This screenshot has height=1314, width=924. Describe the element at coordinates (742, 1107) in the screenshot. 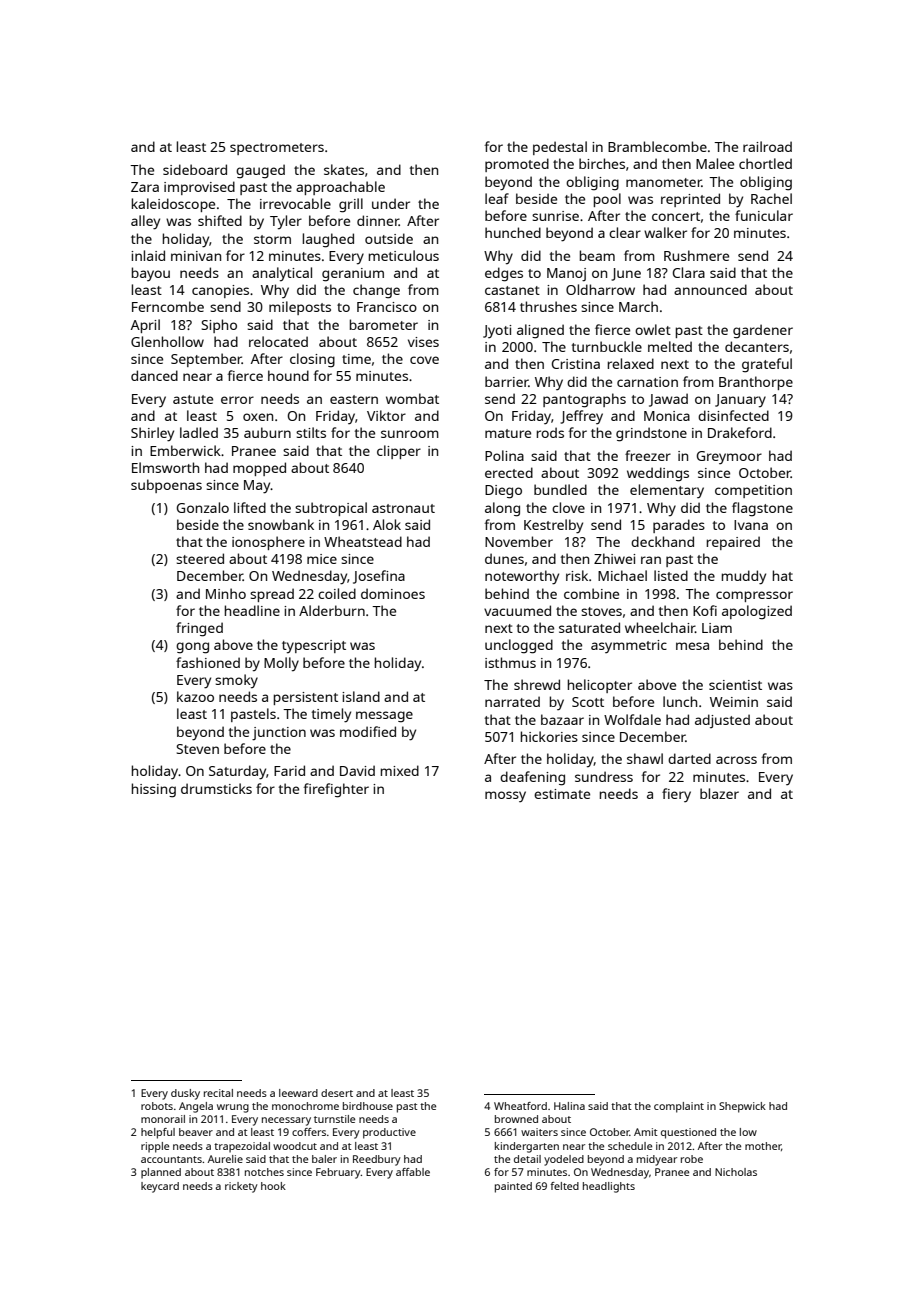

I see `Shepwick` at that location.
